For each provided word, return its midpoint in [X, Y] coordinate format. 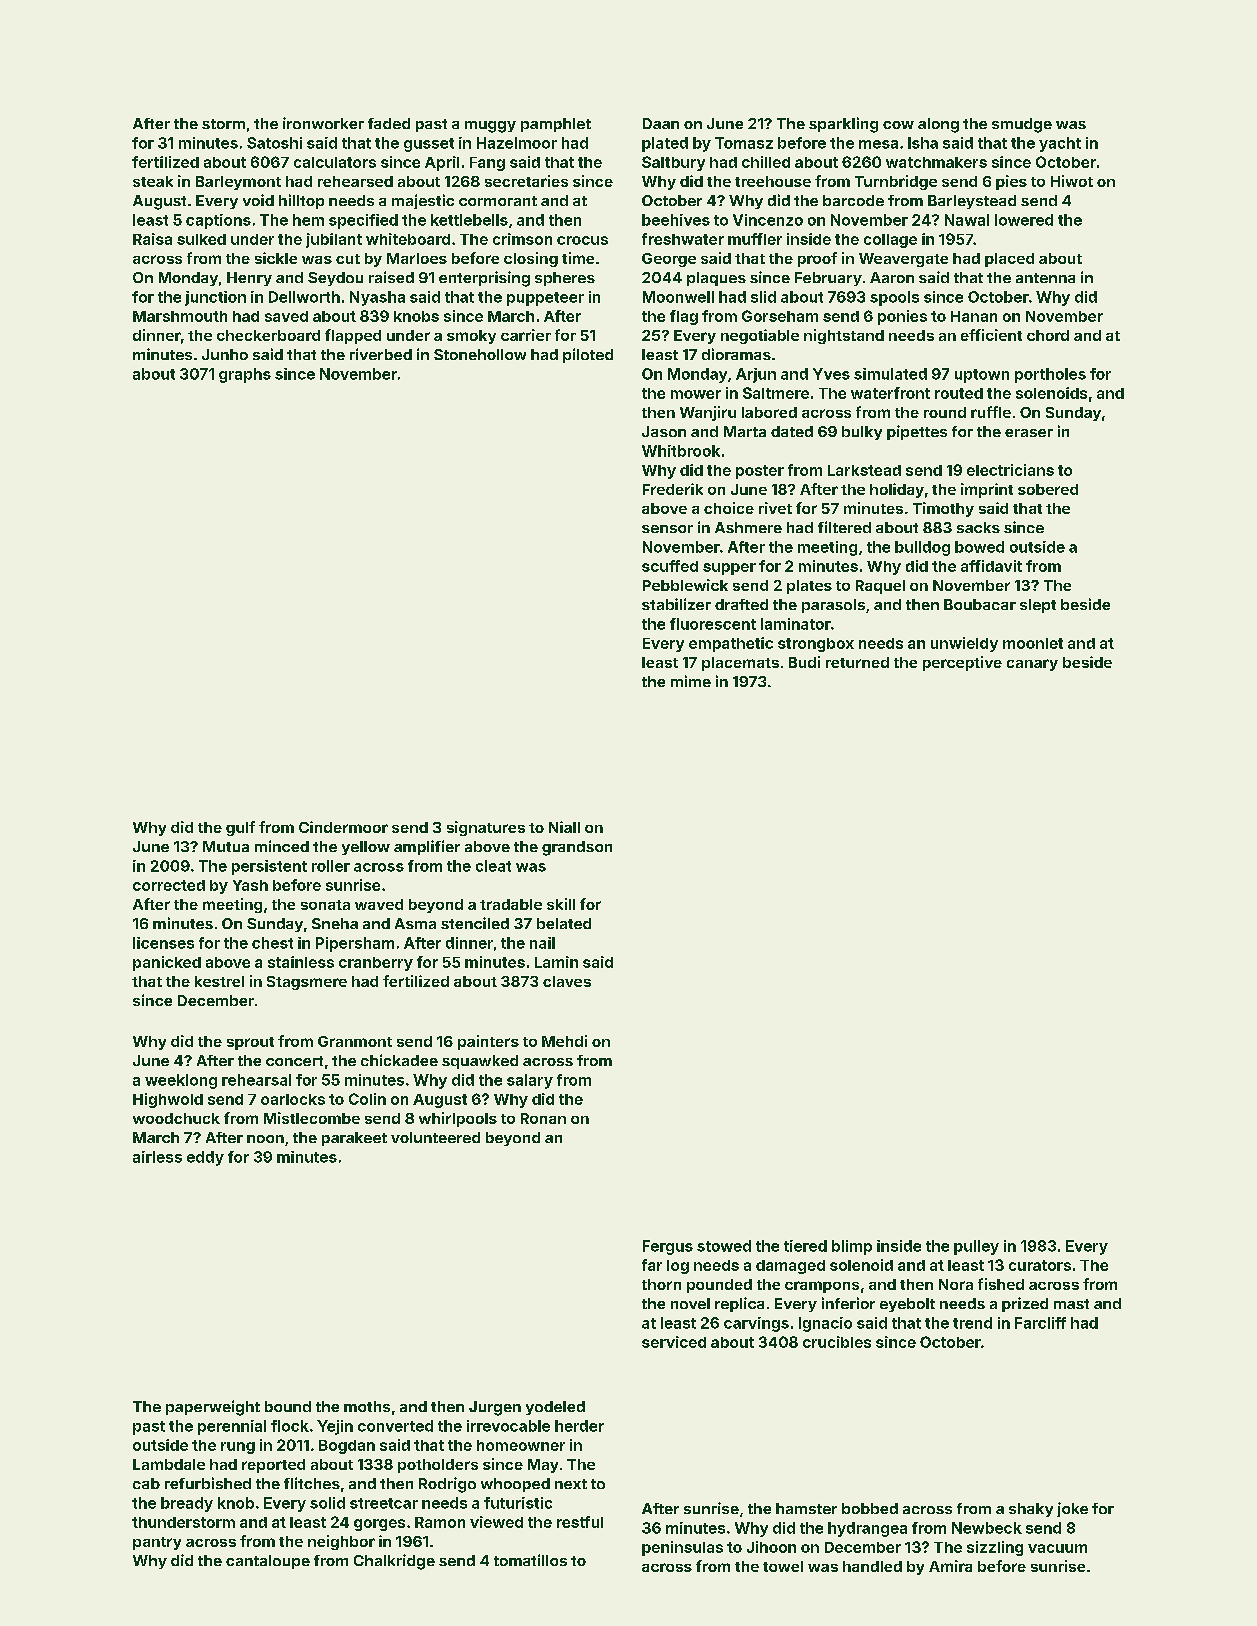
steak [153, 181]
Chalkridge [394, 1562]
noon [265, 1139]
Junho [225, 354]
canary [1032, 665]
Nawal [967, 220]
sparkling [843, 125]
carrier [526, 335]
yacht [1060, 144]
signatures [486, 828]
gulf [240, 828]
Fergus [668, 1247]
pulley [976, 1247]
